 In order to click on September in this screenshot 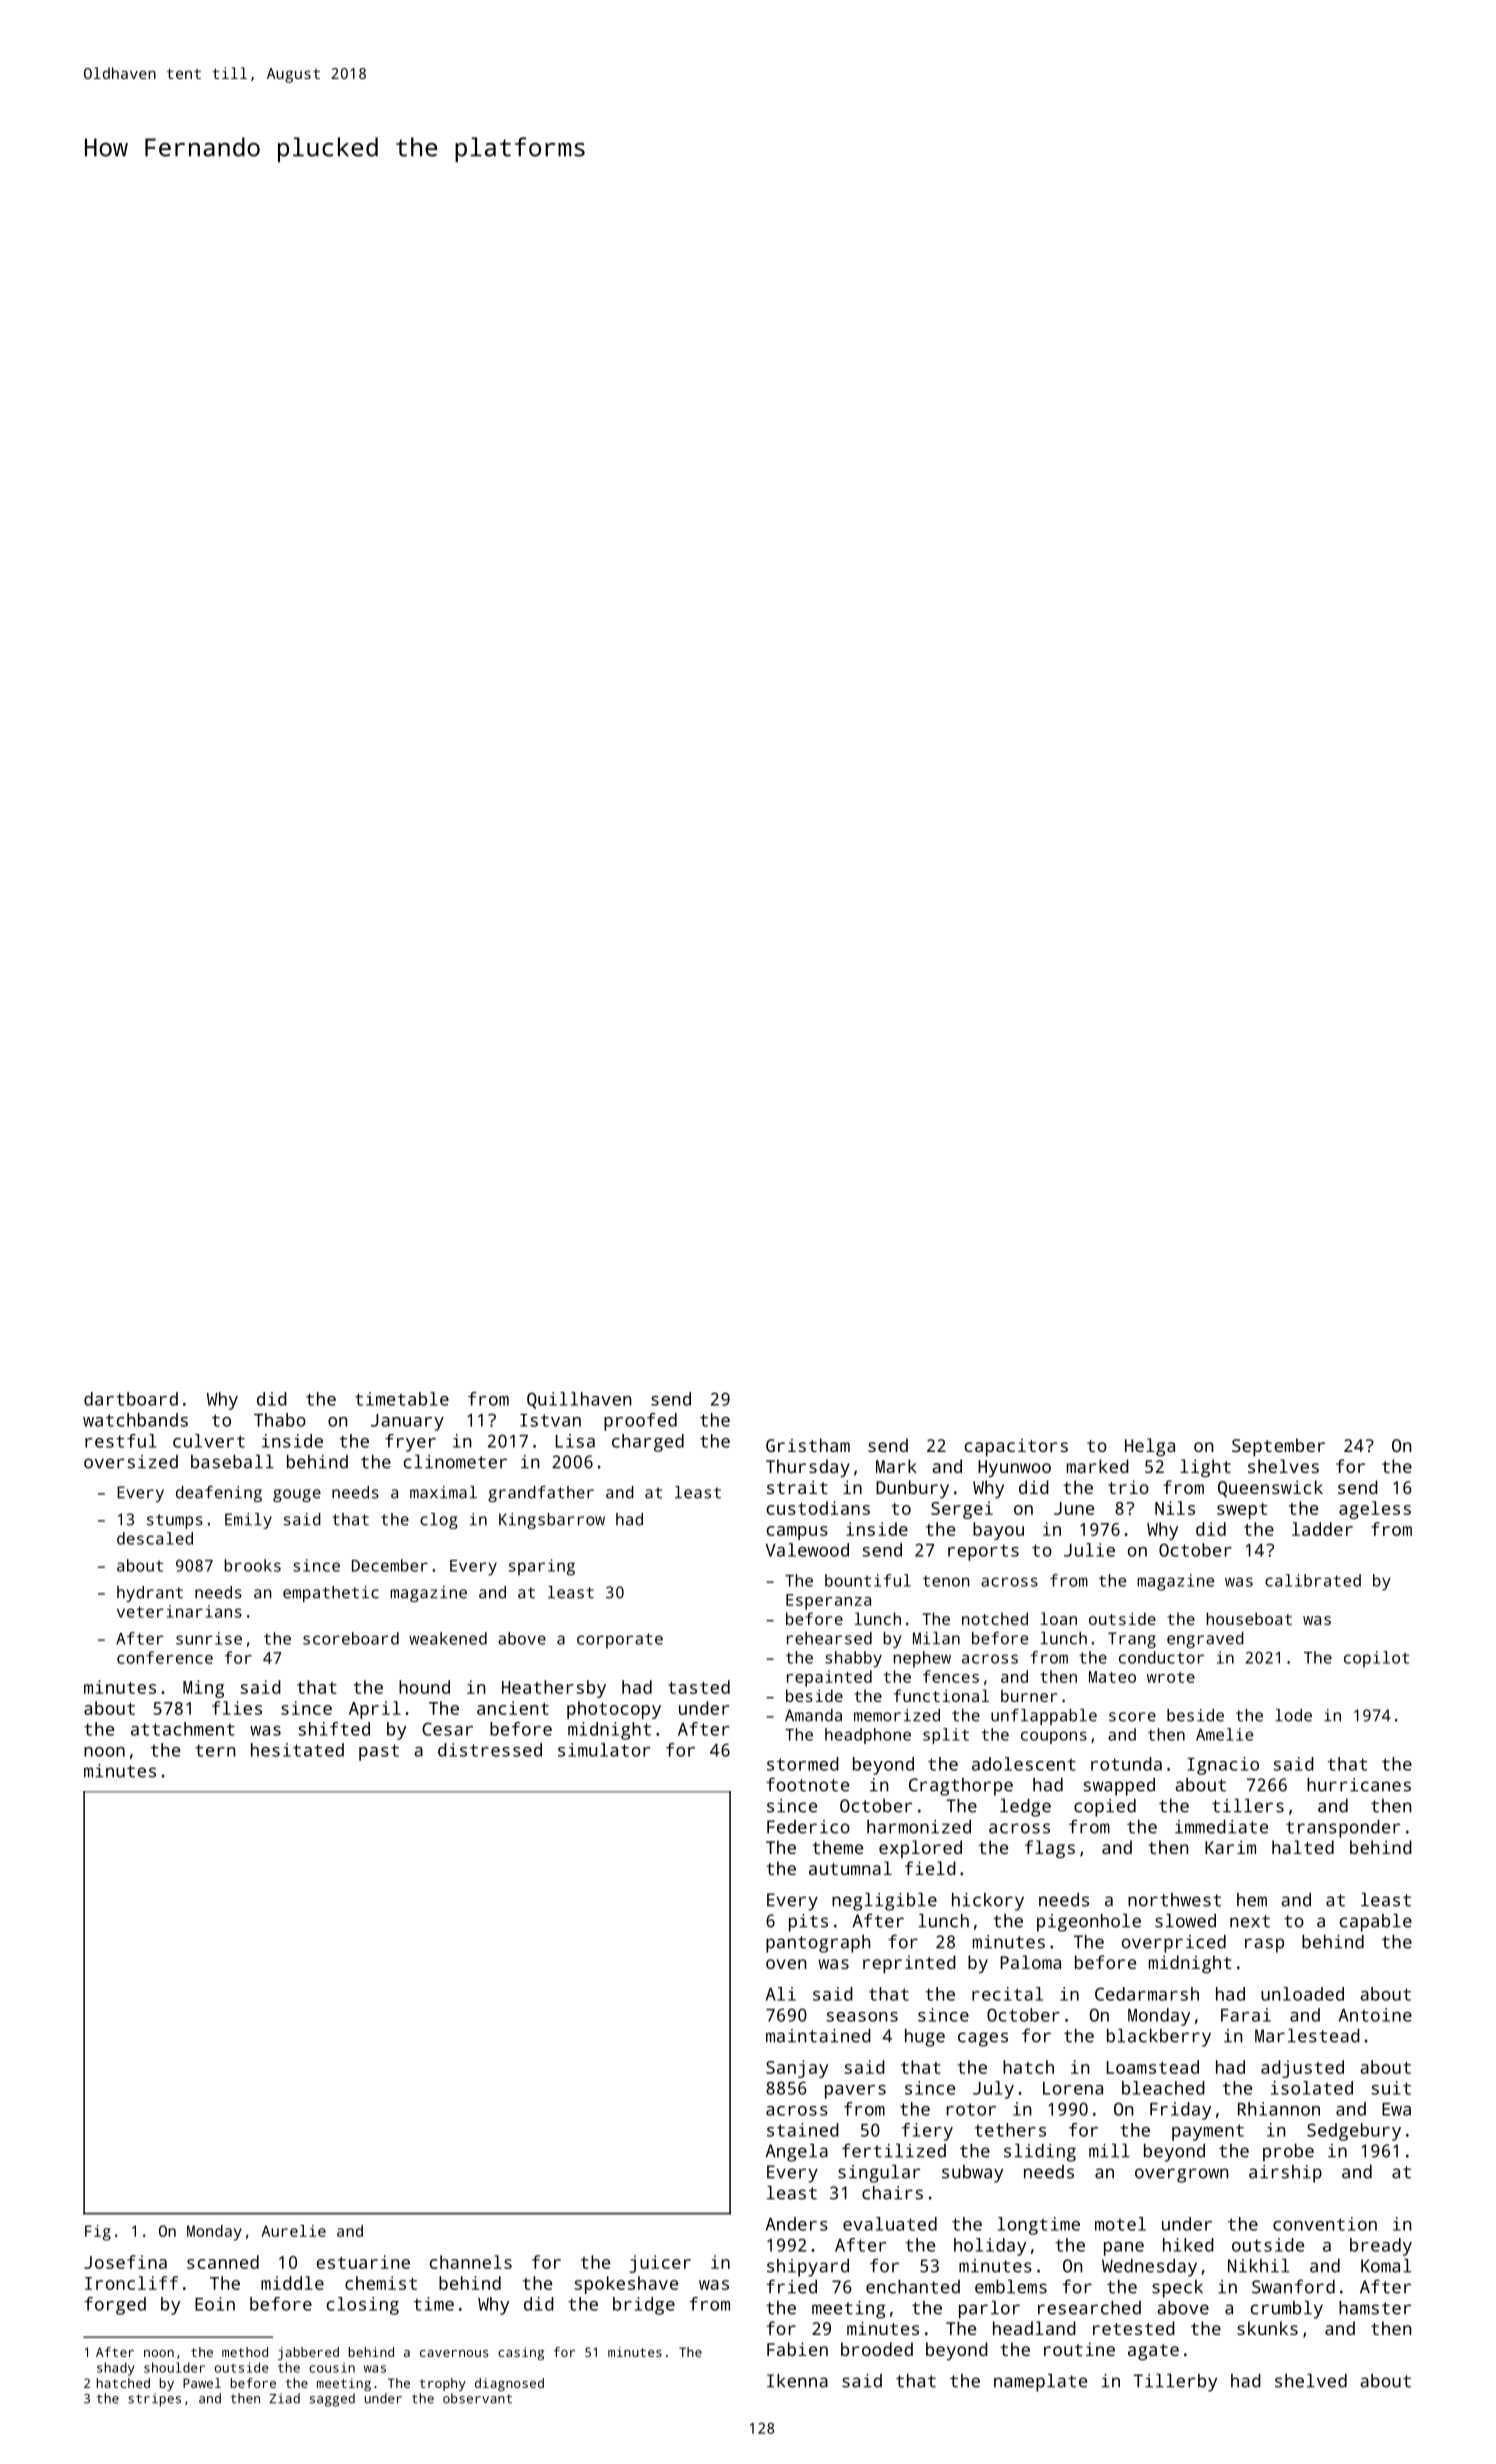, I will do `click(1278, 1447)`.
